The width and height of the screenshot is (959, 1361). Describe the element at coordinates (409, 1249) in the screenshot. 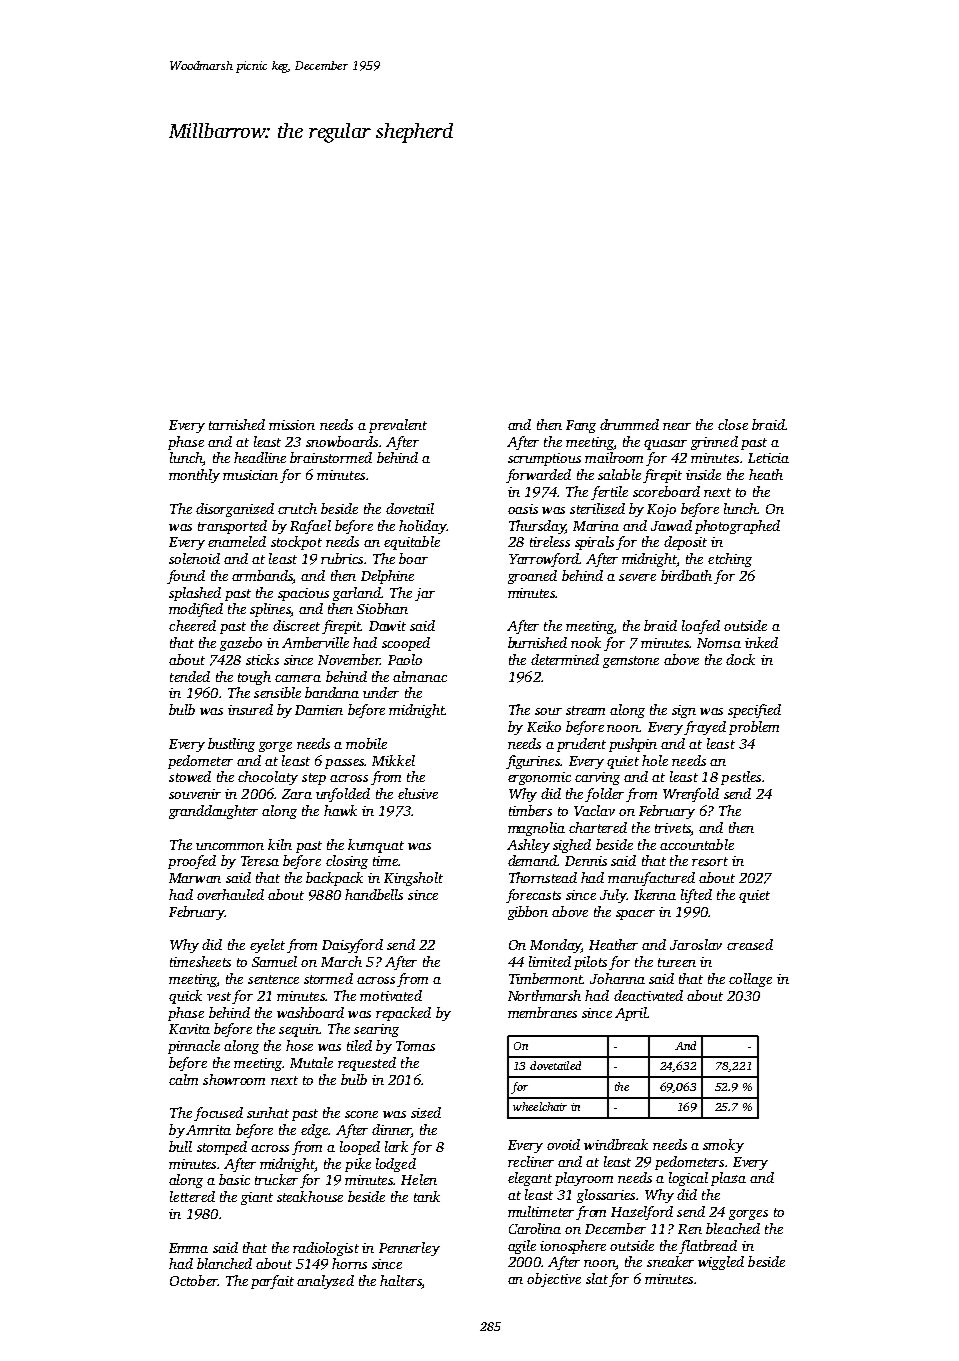

I see `Pennerley` at that location.
